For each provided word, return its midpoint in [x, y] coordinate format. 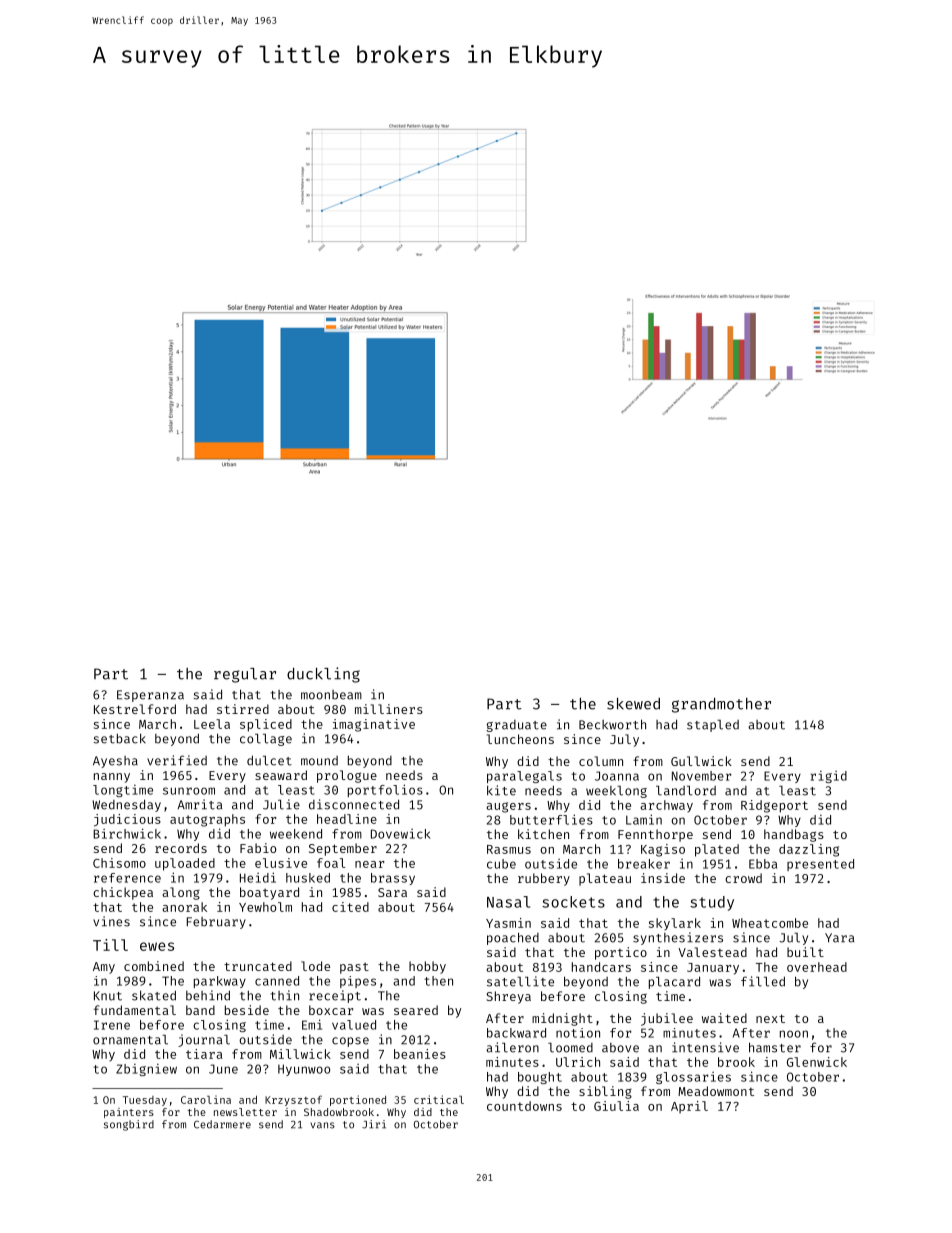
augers [508, 807]
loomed [570, 1048]
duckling [323, 675]
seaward [281, 775]
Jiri [374, 1124]
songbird [129, 1125]
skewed [633, 704]
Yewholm [265, 907]
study [712, 903]
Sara [392, 892]
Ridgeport [774, 806]
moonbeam [331, 695]
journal [204, 1040]
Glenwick [817, 1062]
